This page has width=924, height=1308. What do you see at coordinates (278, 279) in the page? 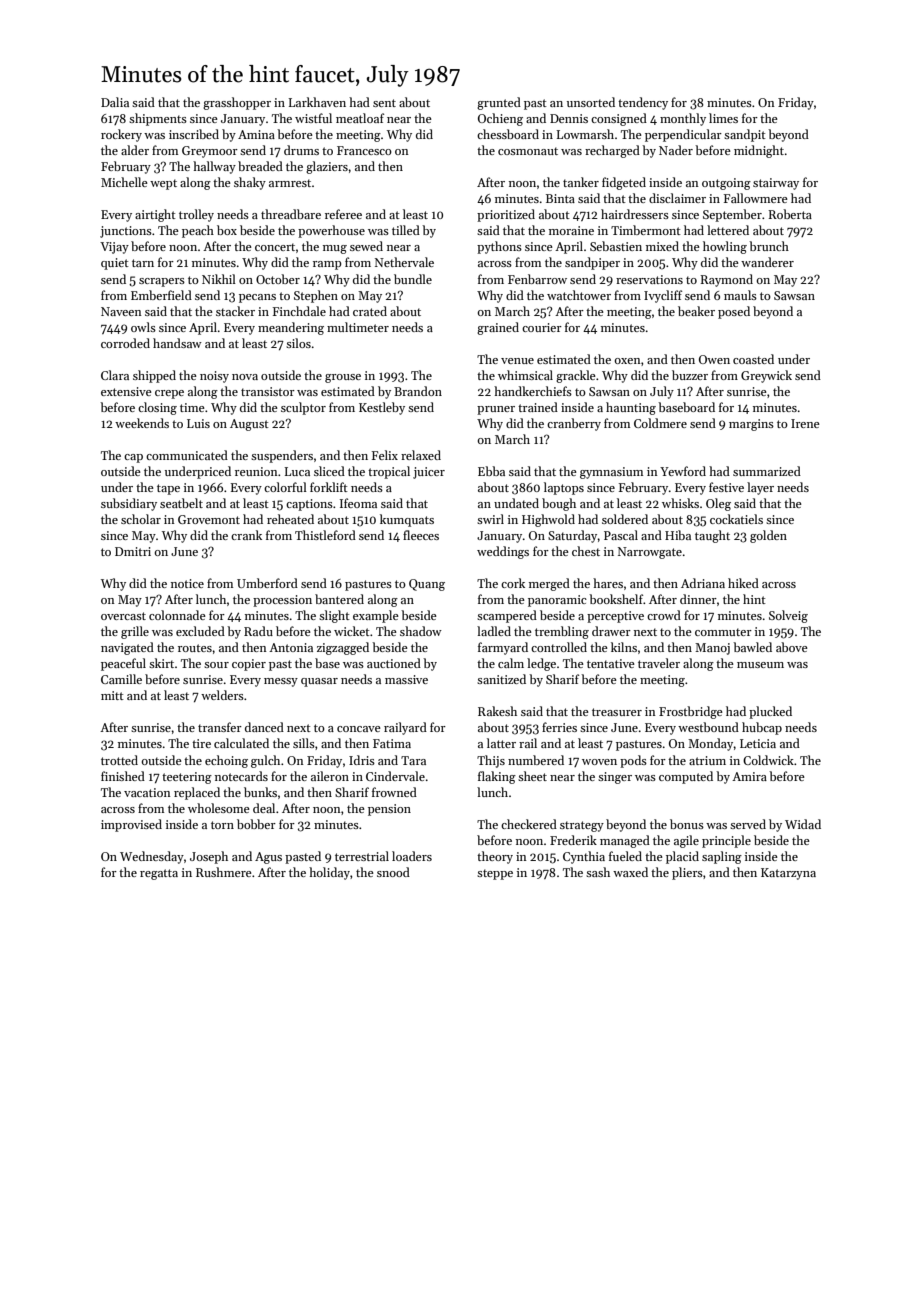
I see `October` at bounding box center [278, 279].
